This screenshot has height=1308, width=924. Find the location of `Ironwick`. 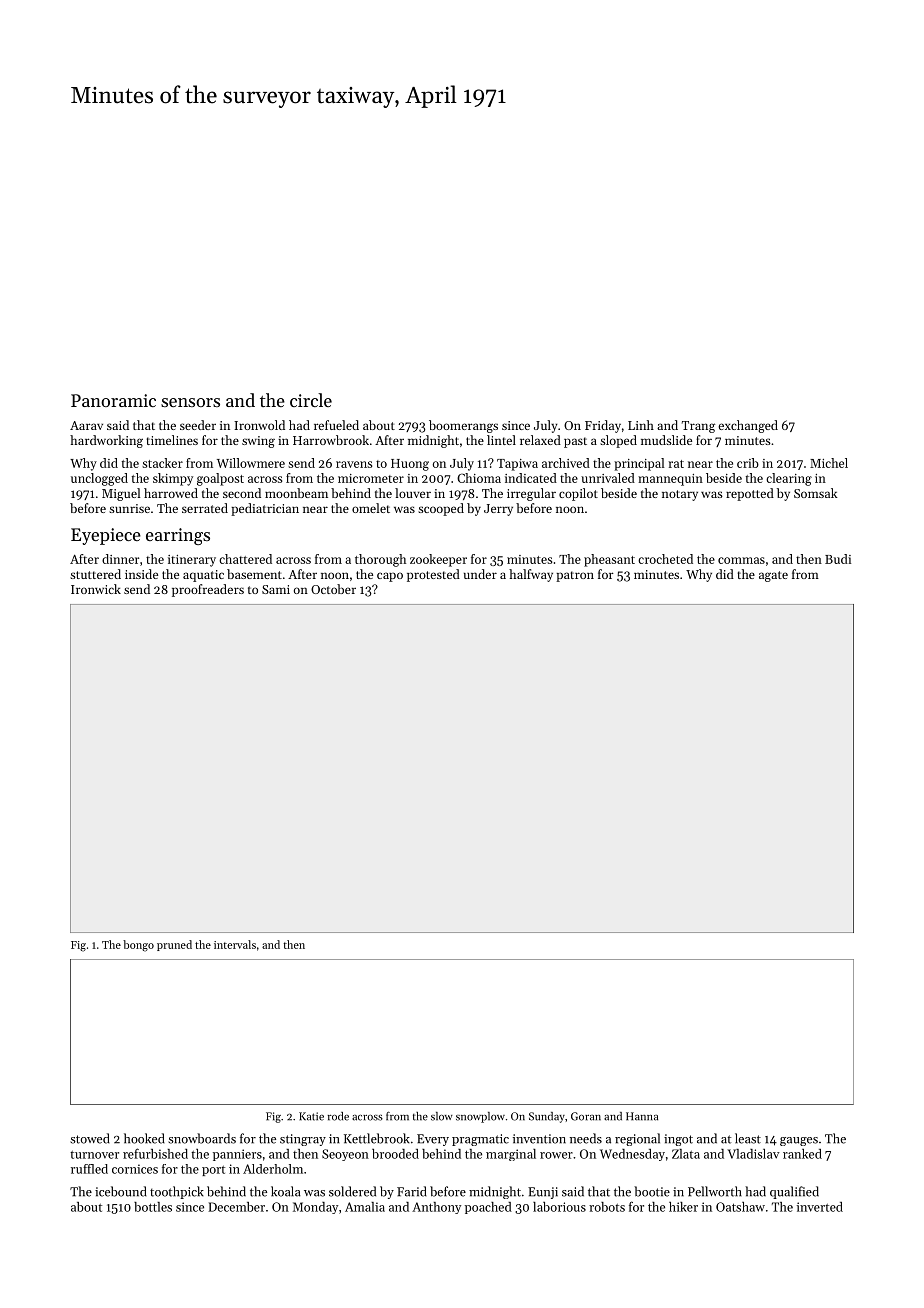

Ironwick is located at coordinates (96, 589).
